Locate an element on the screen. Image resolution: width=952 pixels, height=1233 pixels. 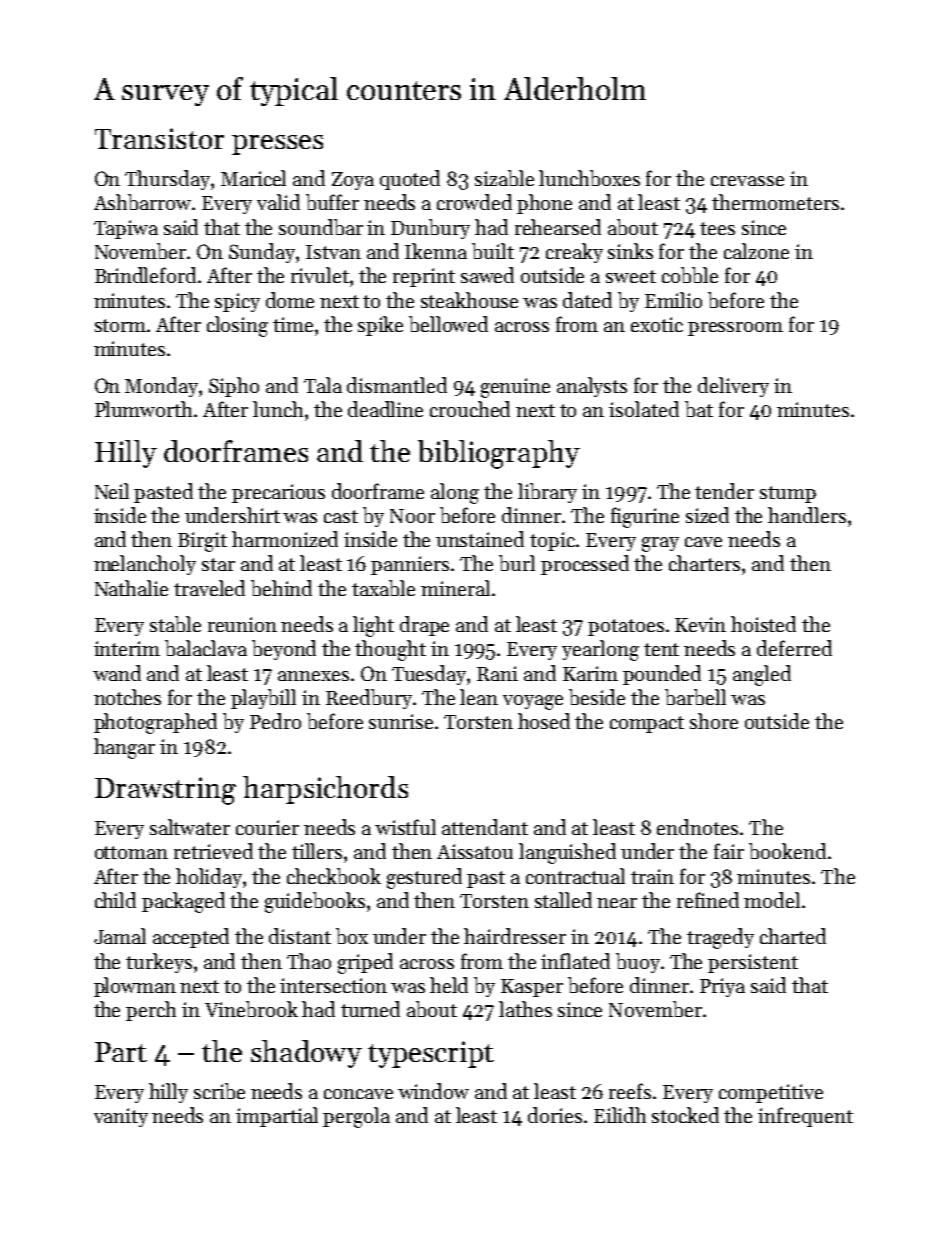
isolated is located at coordinates (644, 409).
